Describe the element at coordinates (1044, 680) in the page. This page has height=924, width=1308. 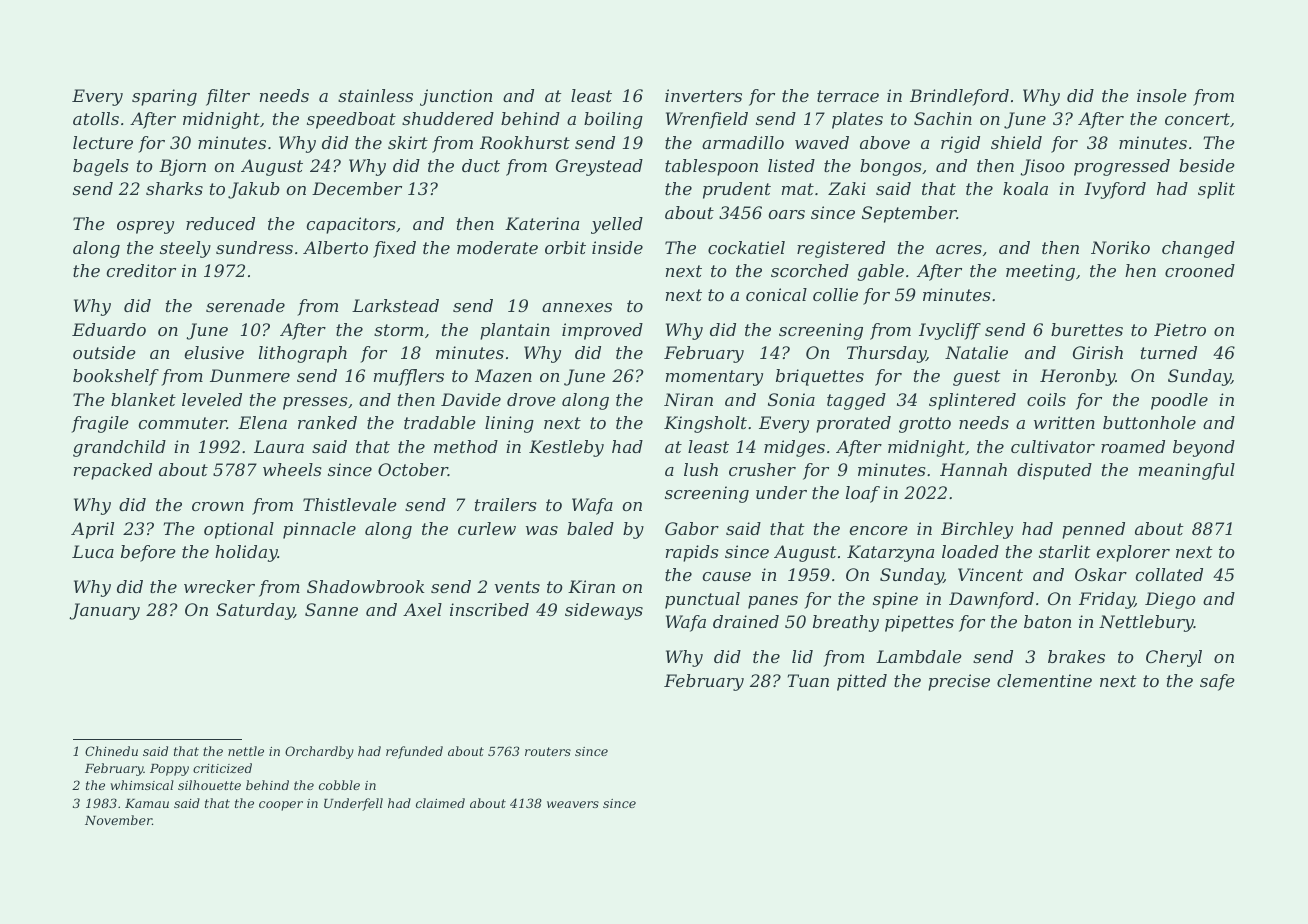
I see `clementine` at that location.
